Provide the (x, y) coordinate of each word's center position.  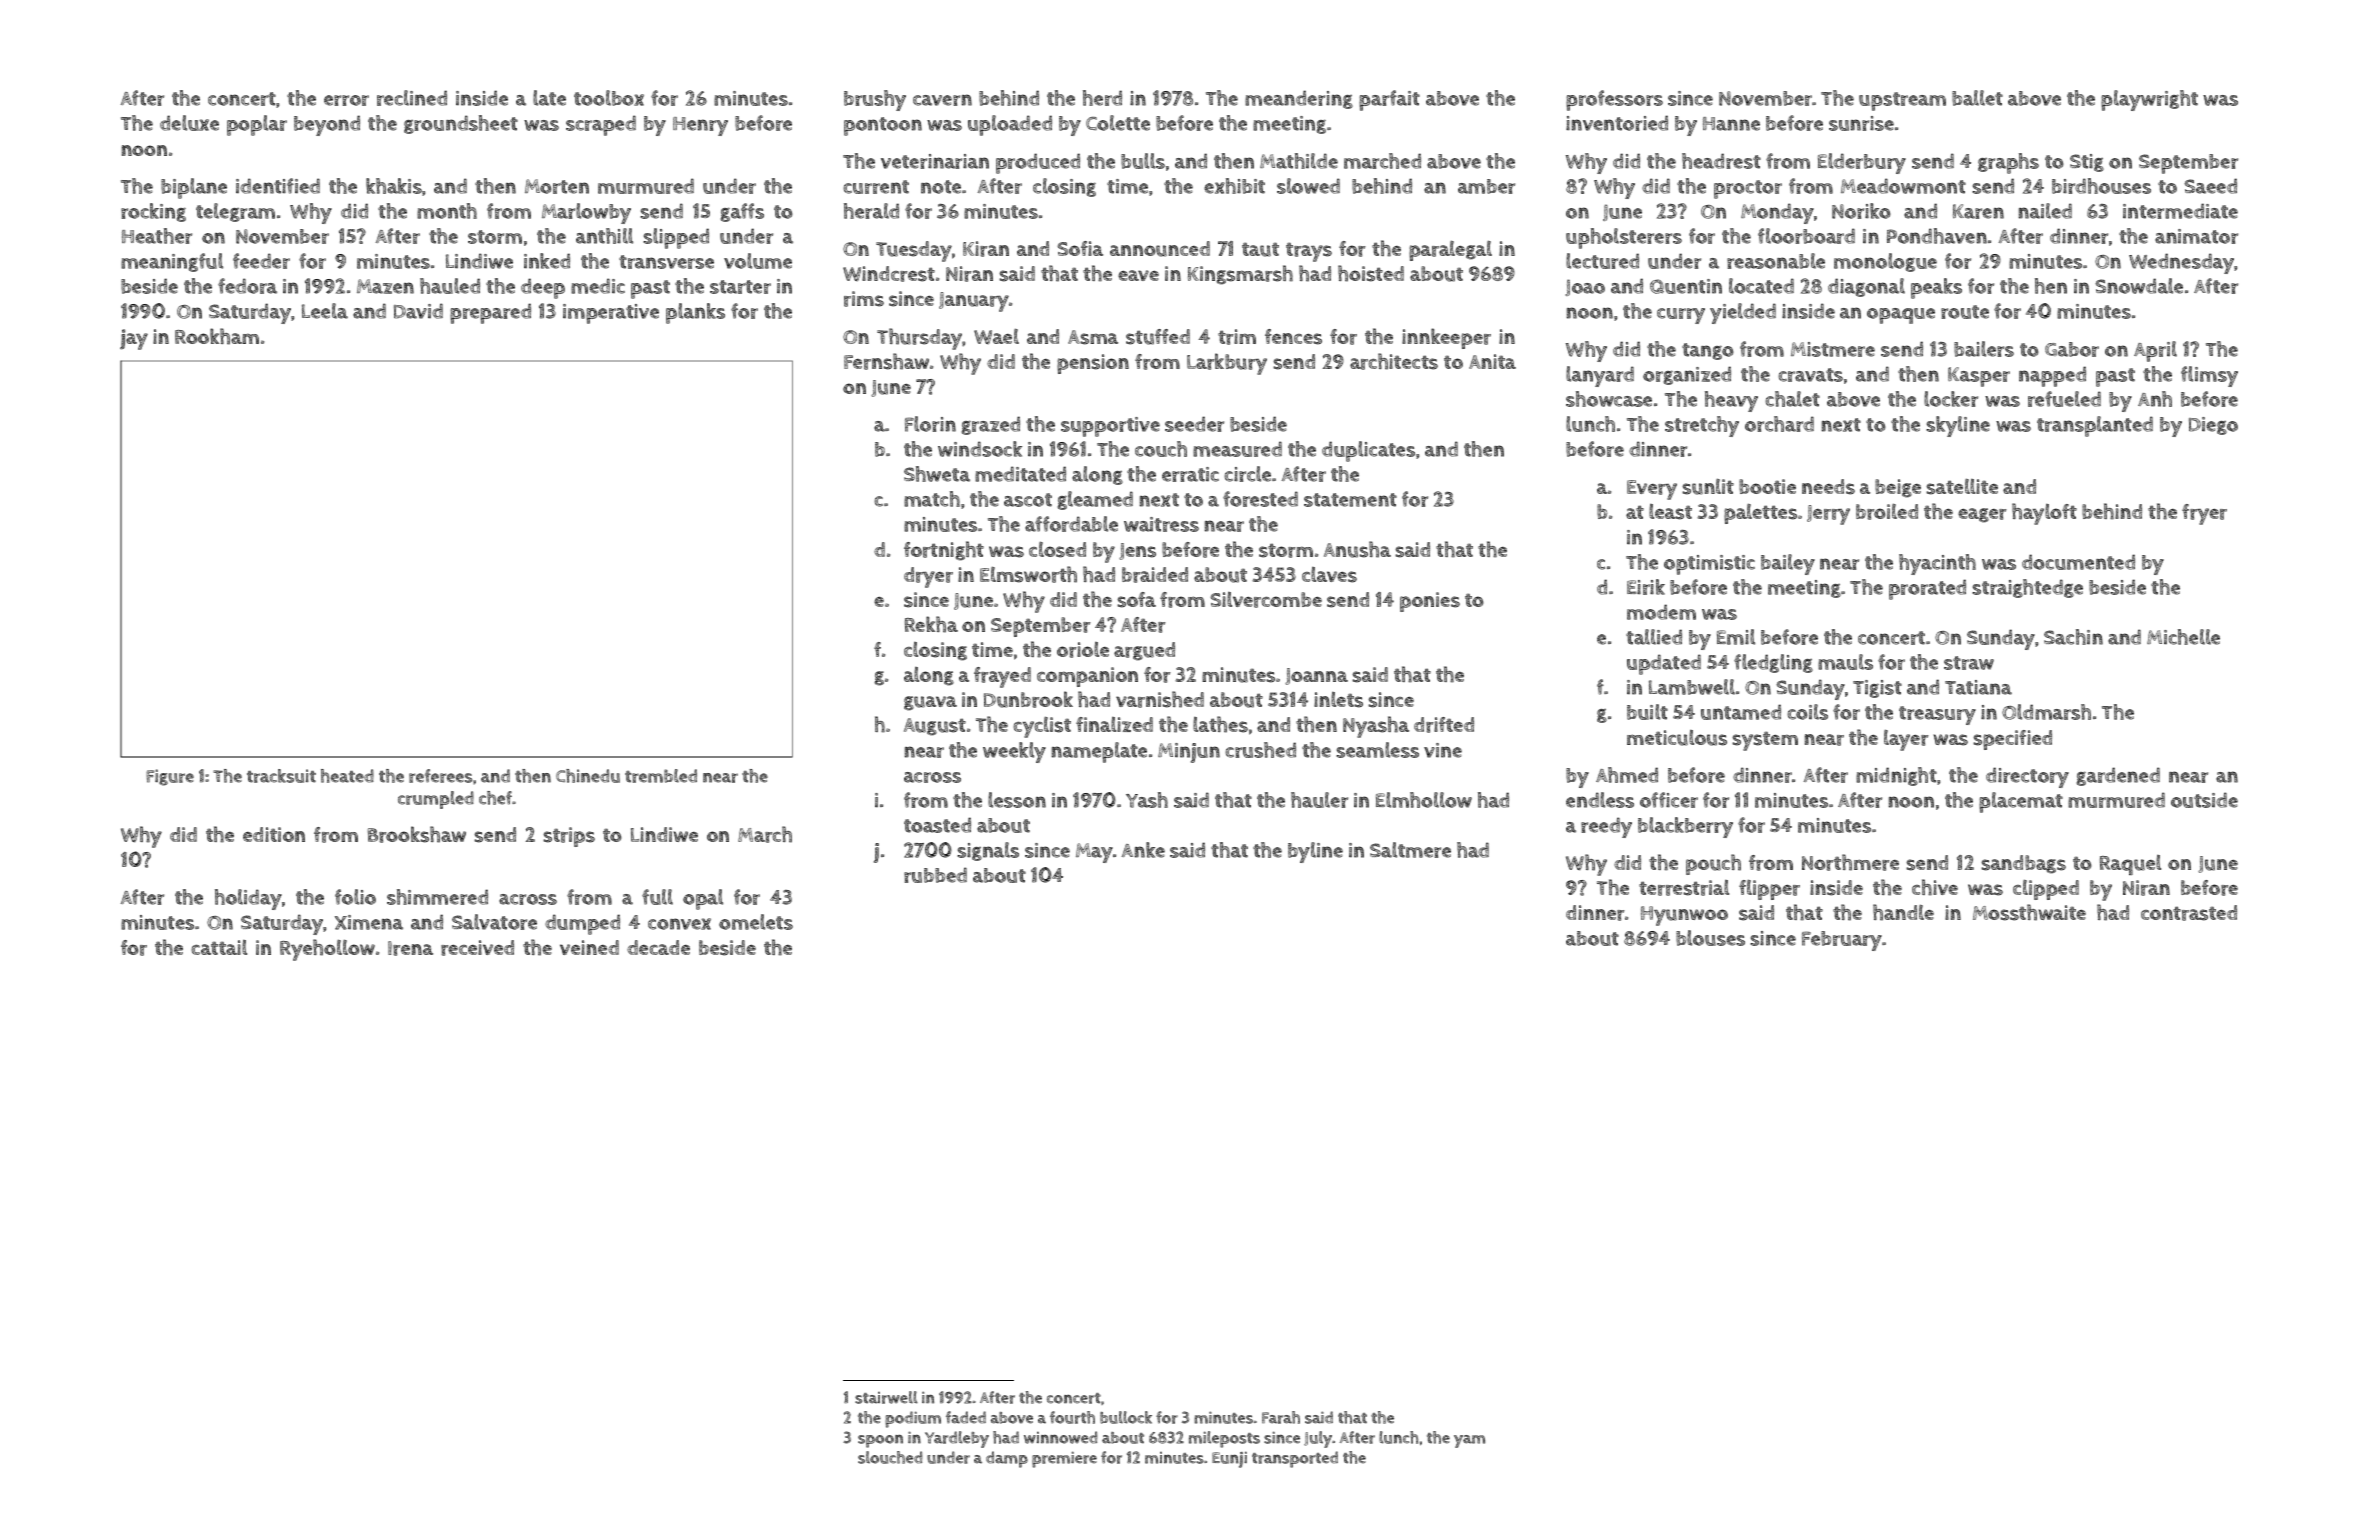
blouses (1710, 938)
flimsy (2209, 376)
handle (1903, 912)
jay (134, 339)
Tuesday (914, 251)
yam (1469, 1441)
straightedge (2027, 588)
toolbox (609, 98)
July (1318, 1439)
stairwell (886, 1397)
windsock (980, 449)
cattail (219, 947)
